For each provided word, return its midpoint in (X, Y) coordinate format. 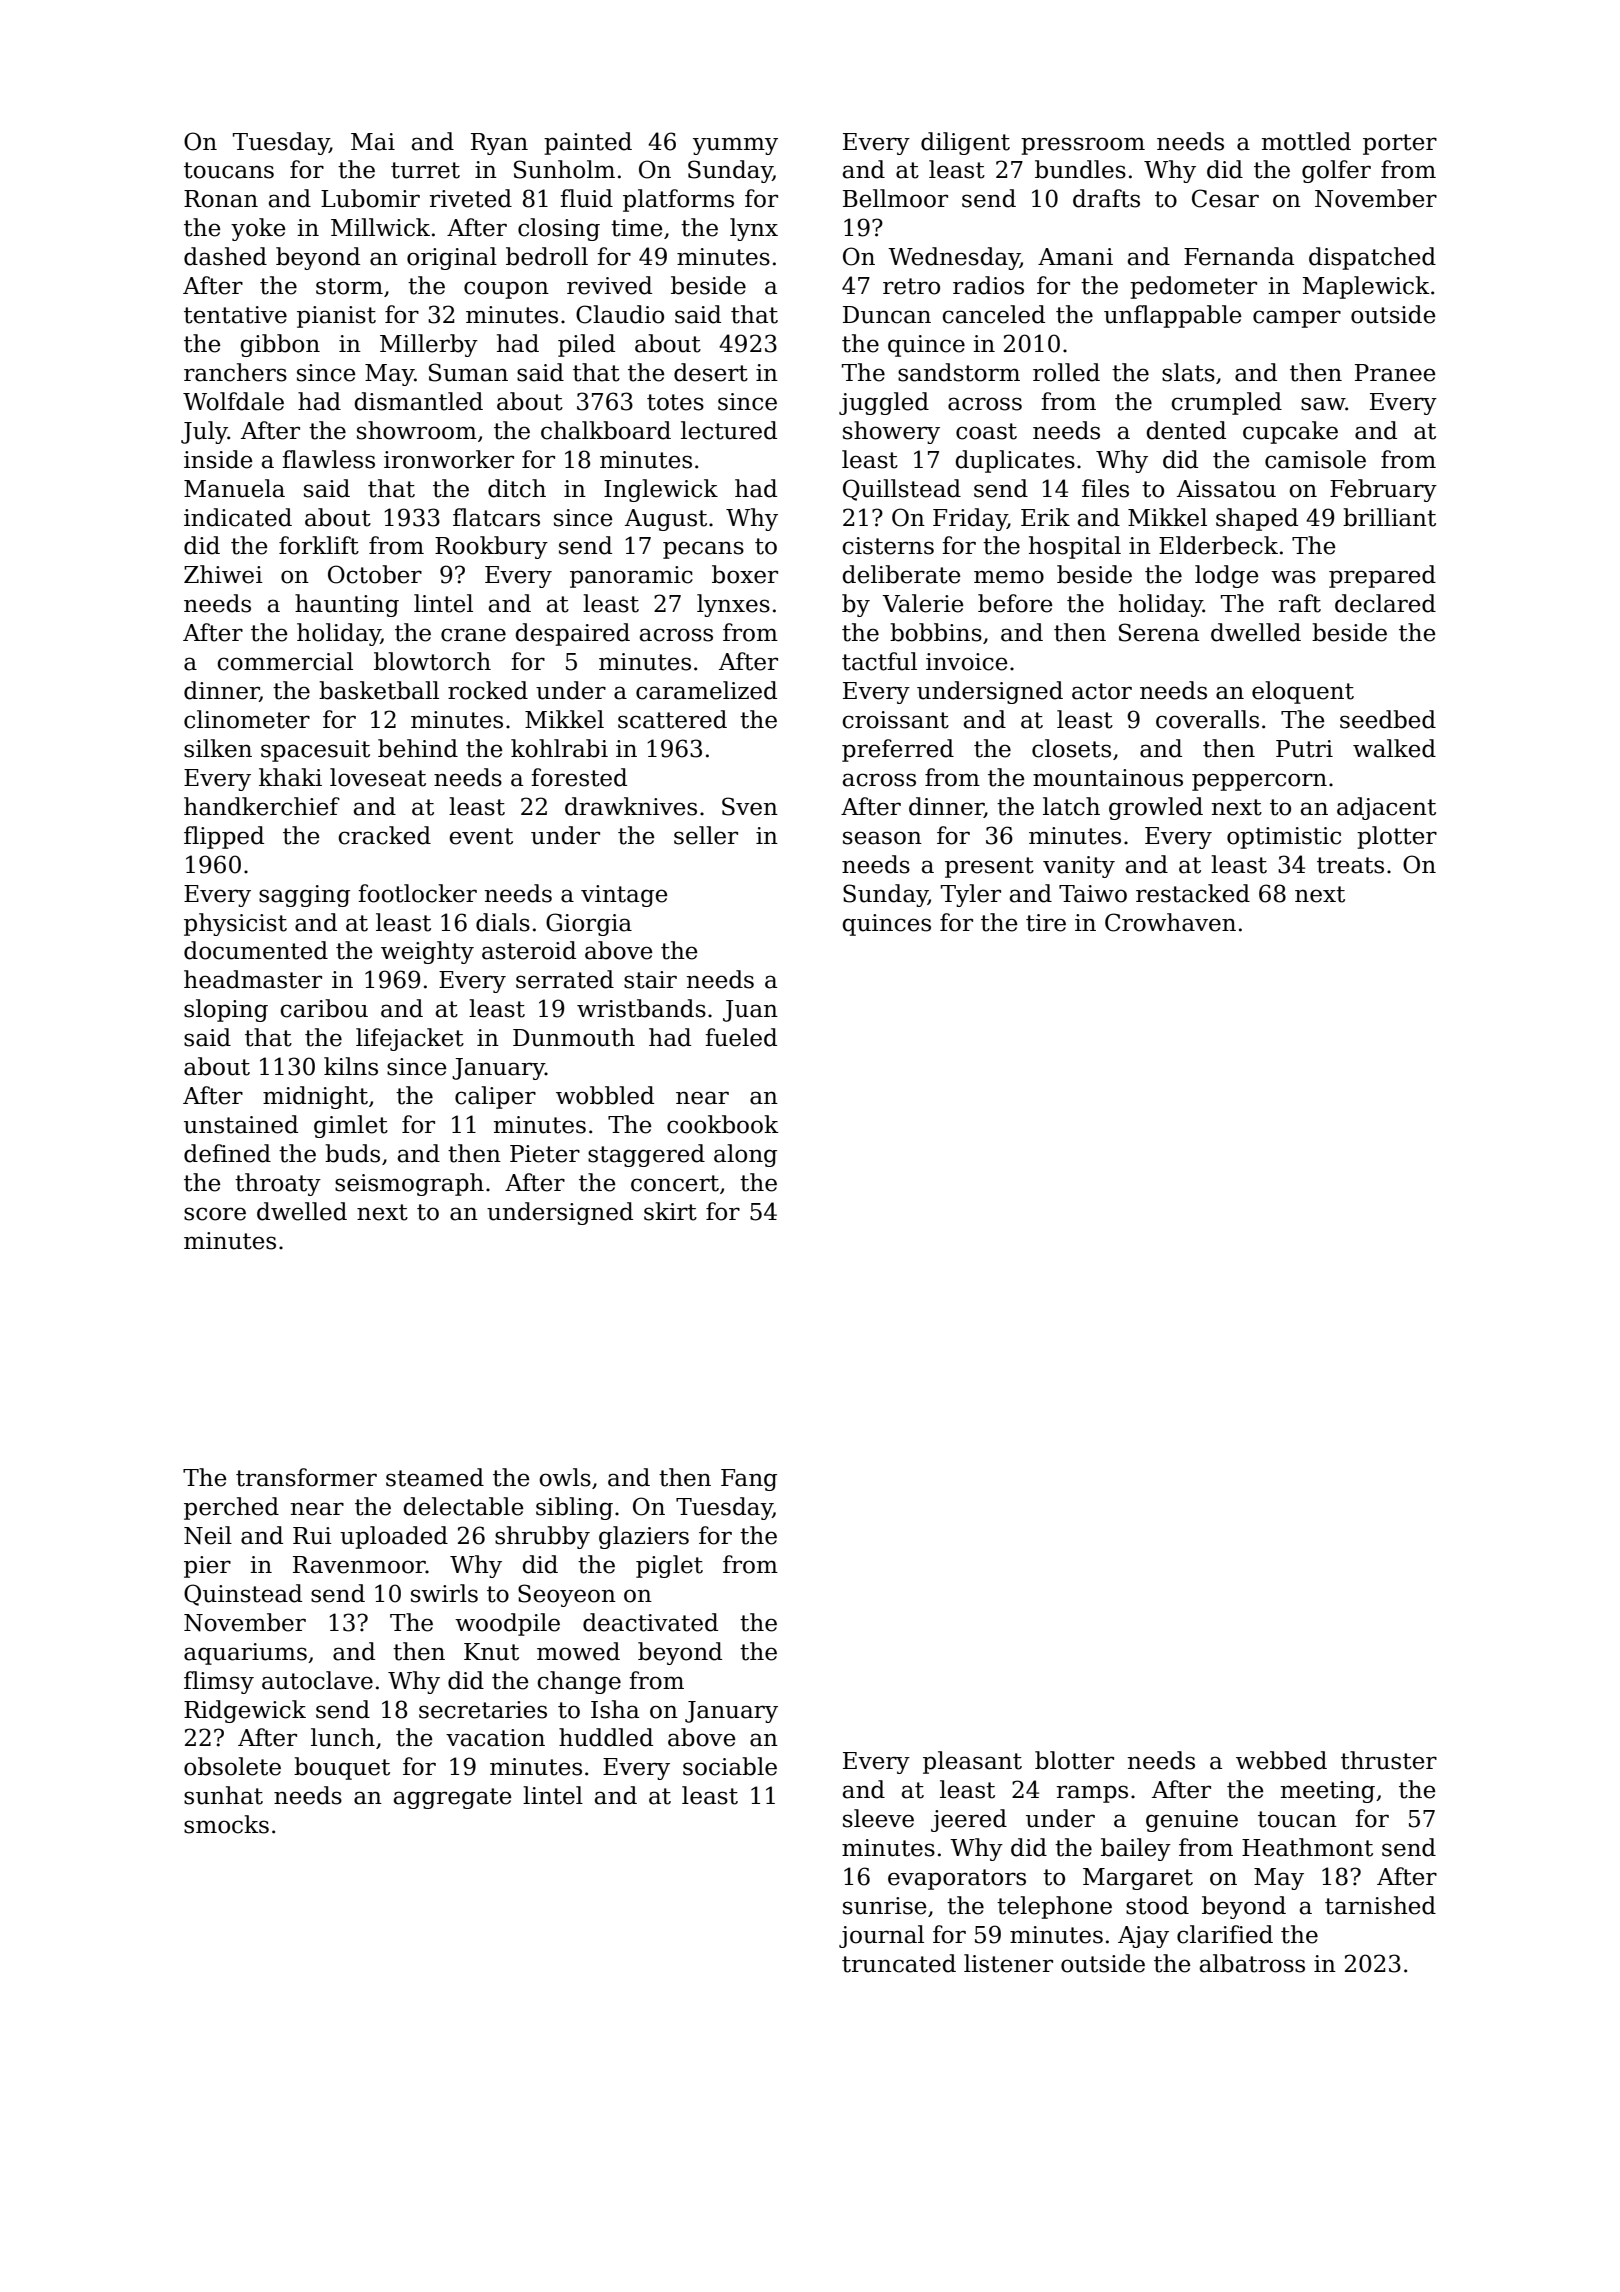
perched (231, 1508)
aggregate (452, 1798)
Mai (373, 142)
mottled (1306, 141)
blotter (1074, 1760)
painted (588, 143)
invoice (966, 662)
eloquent (1303, 692)
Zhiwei (223, 574)
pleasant (972, 1762)
